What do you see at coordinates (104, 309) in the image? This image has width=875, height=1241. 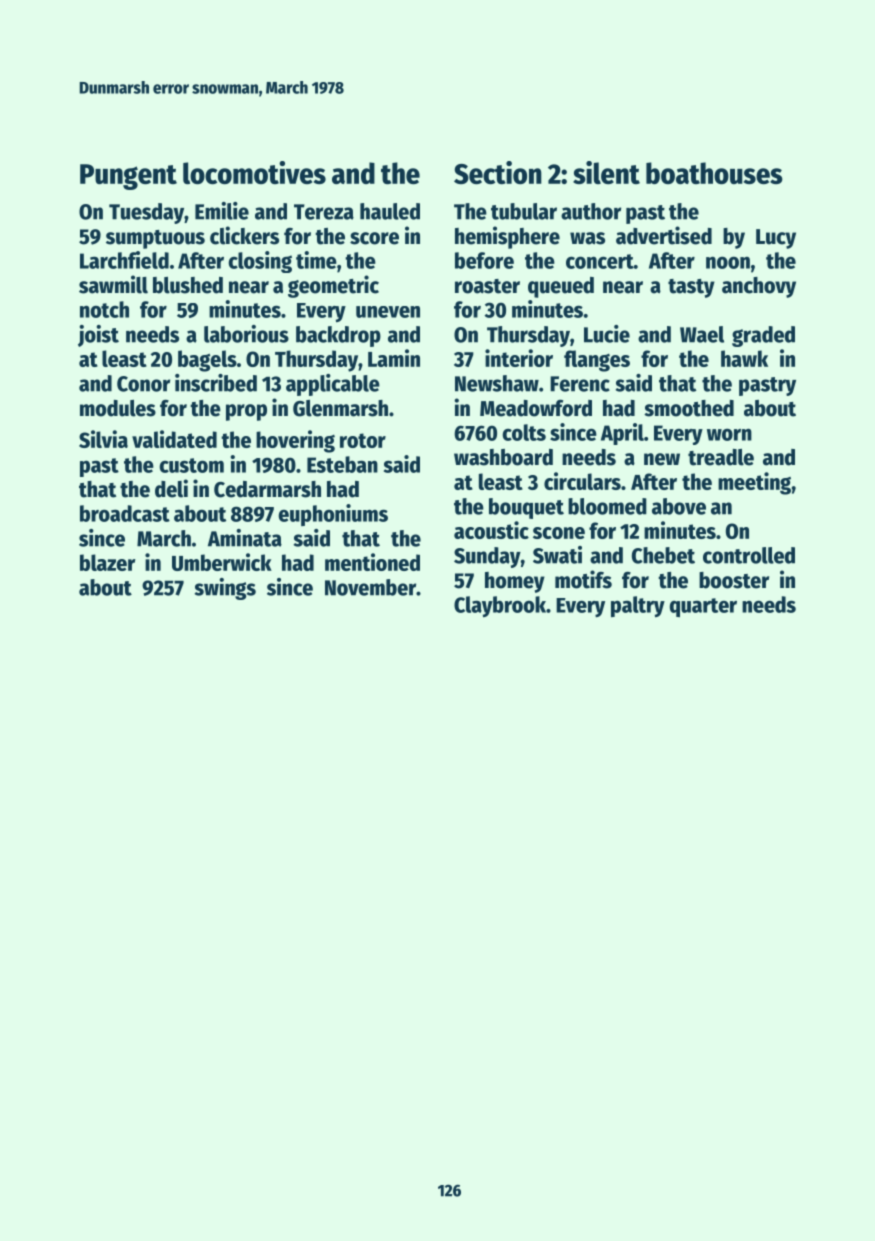 I see `notch` at bounding box center [104, 309].
